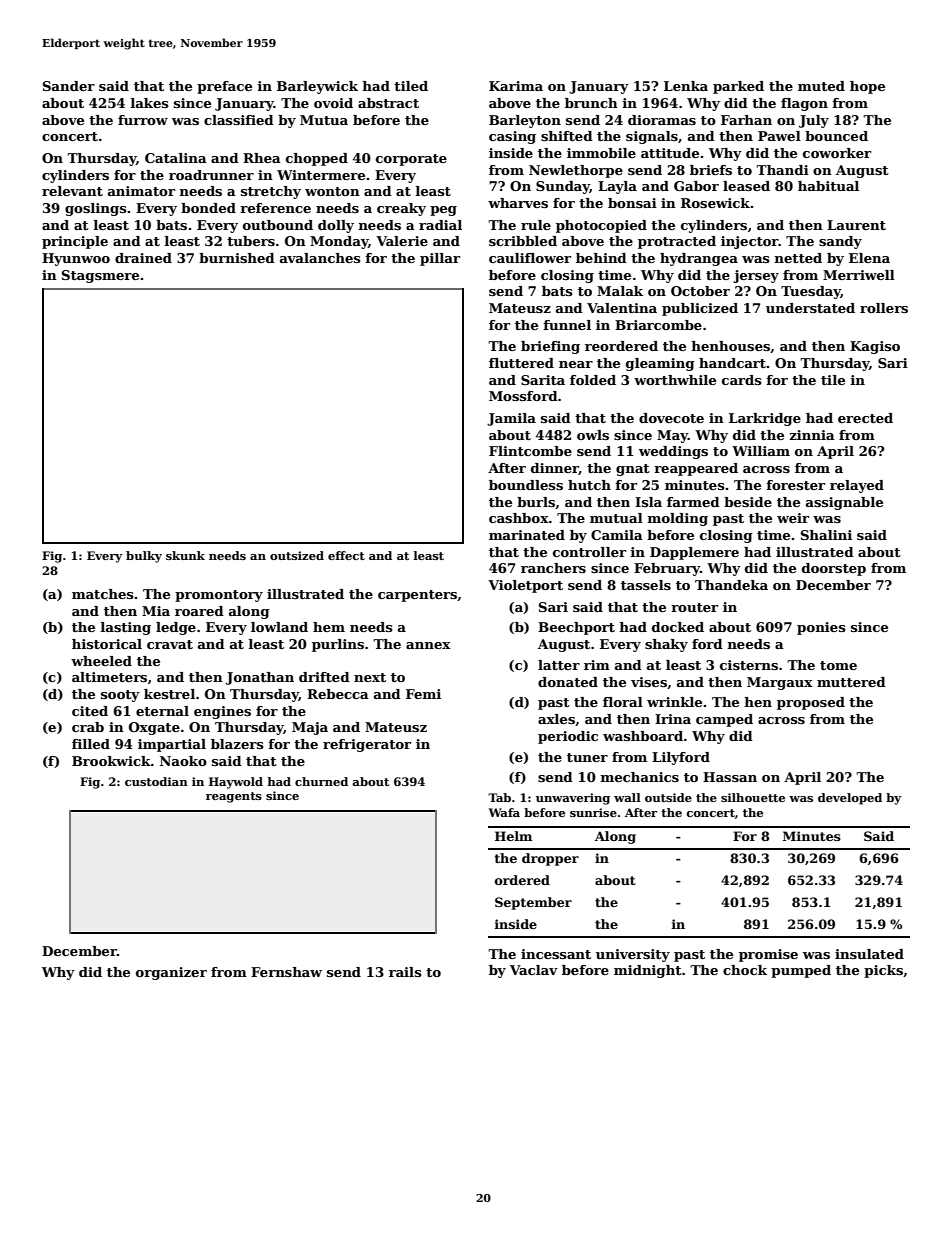 The image size is (952, 1233). Describe the element at coordinates (346, 555) in the screenshot. I see `effect` at that location.
